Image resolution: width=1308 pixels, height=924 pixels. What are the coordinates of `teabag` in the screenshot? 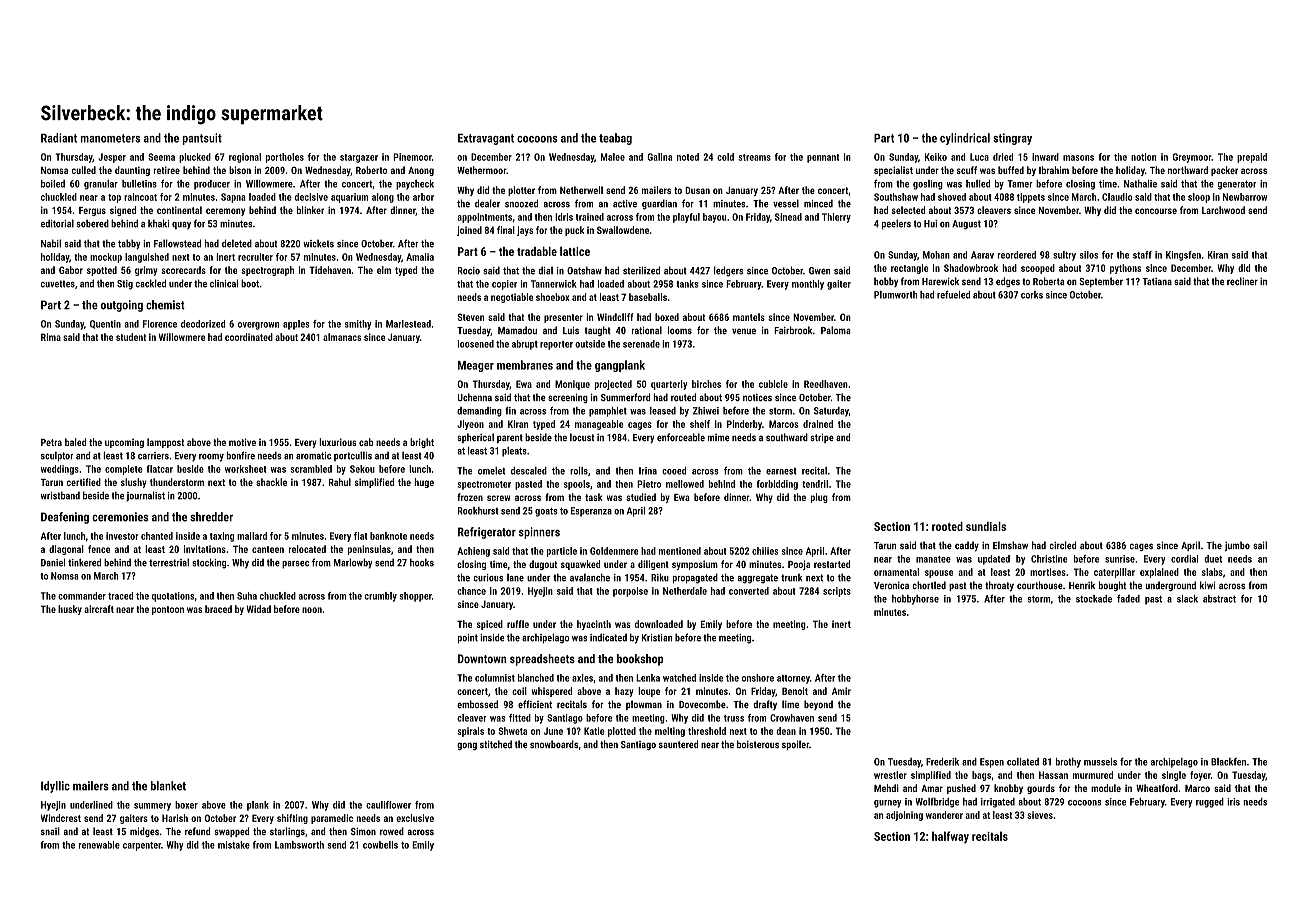 It's located at (615, 139).
